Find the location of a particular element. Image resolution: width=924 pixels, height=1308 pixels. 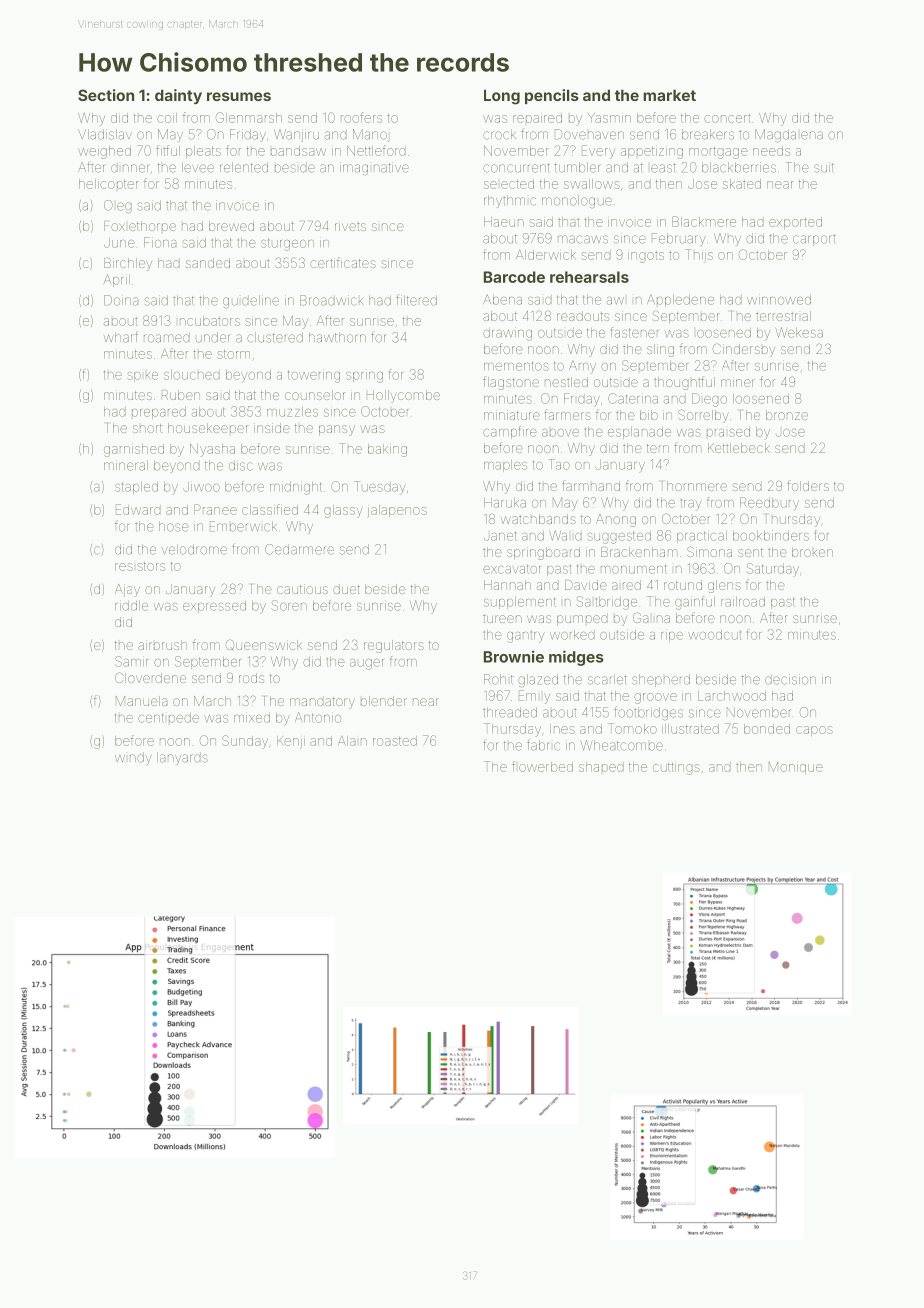

terrestrial is located at coordinates (783, 316).
